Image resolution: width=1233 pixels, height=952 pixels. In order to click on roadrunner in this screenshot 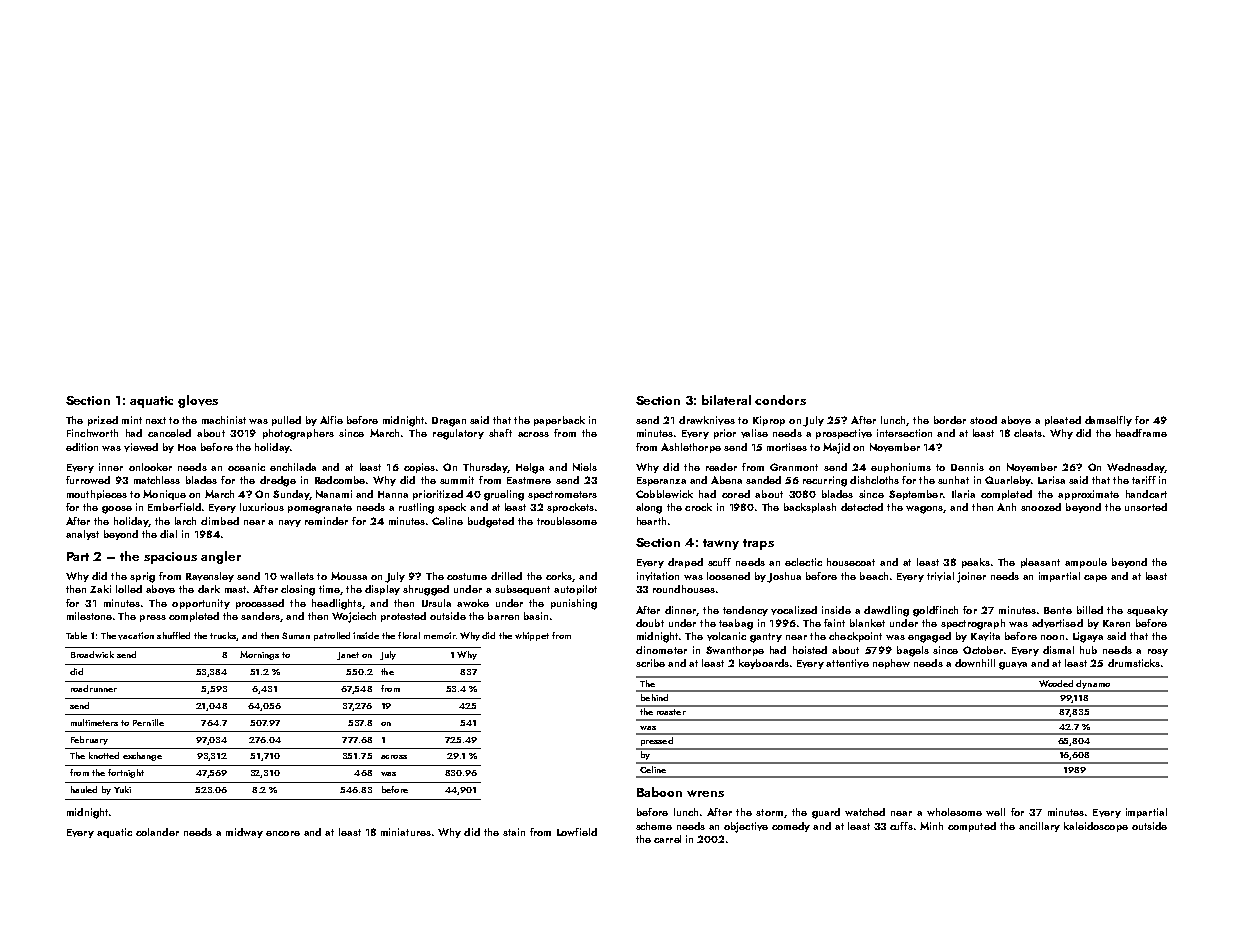, I will do `click(94, 688)`.
